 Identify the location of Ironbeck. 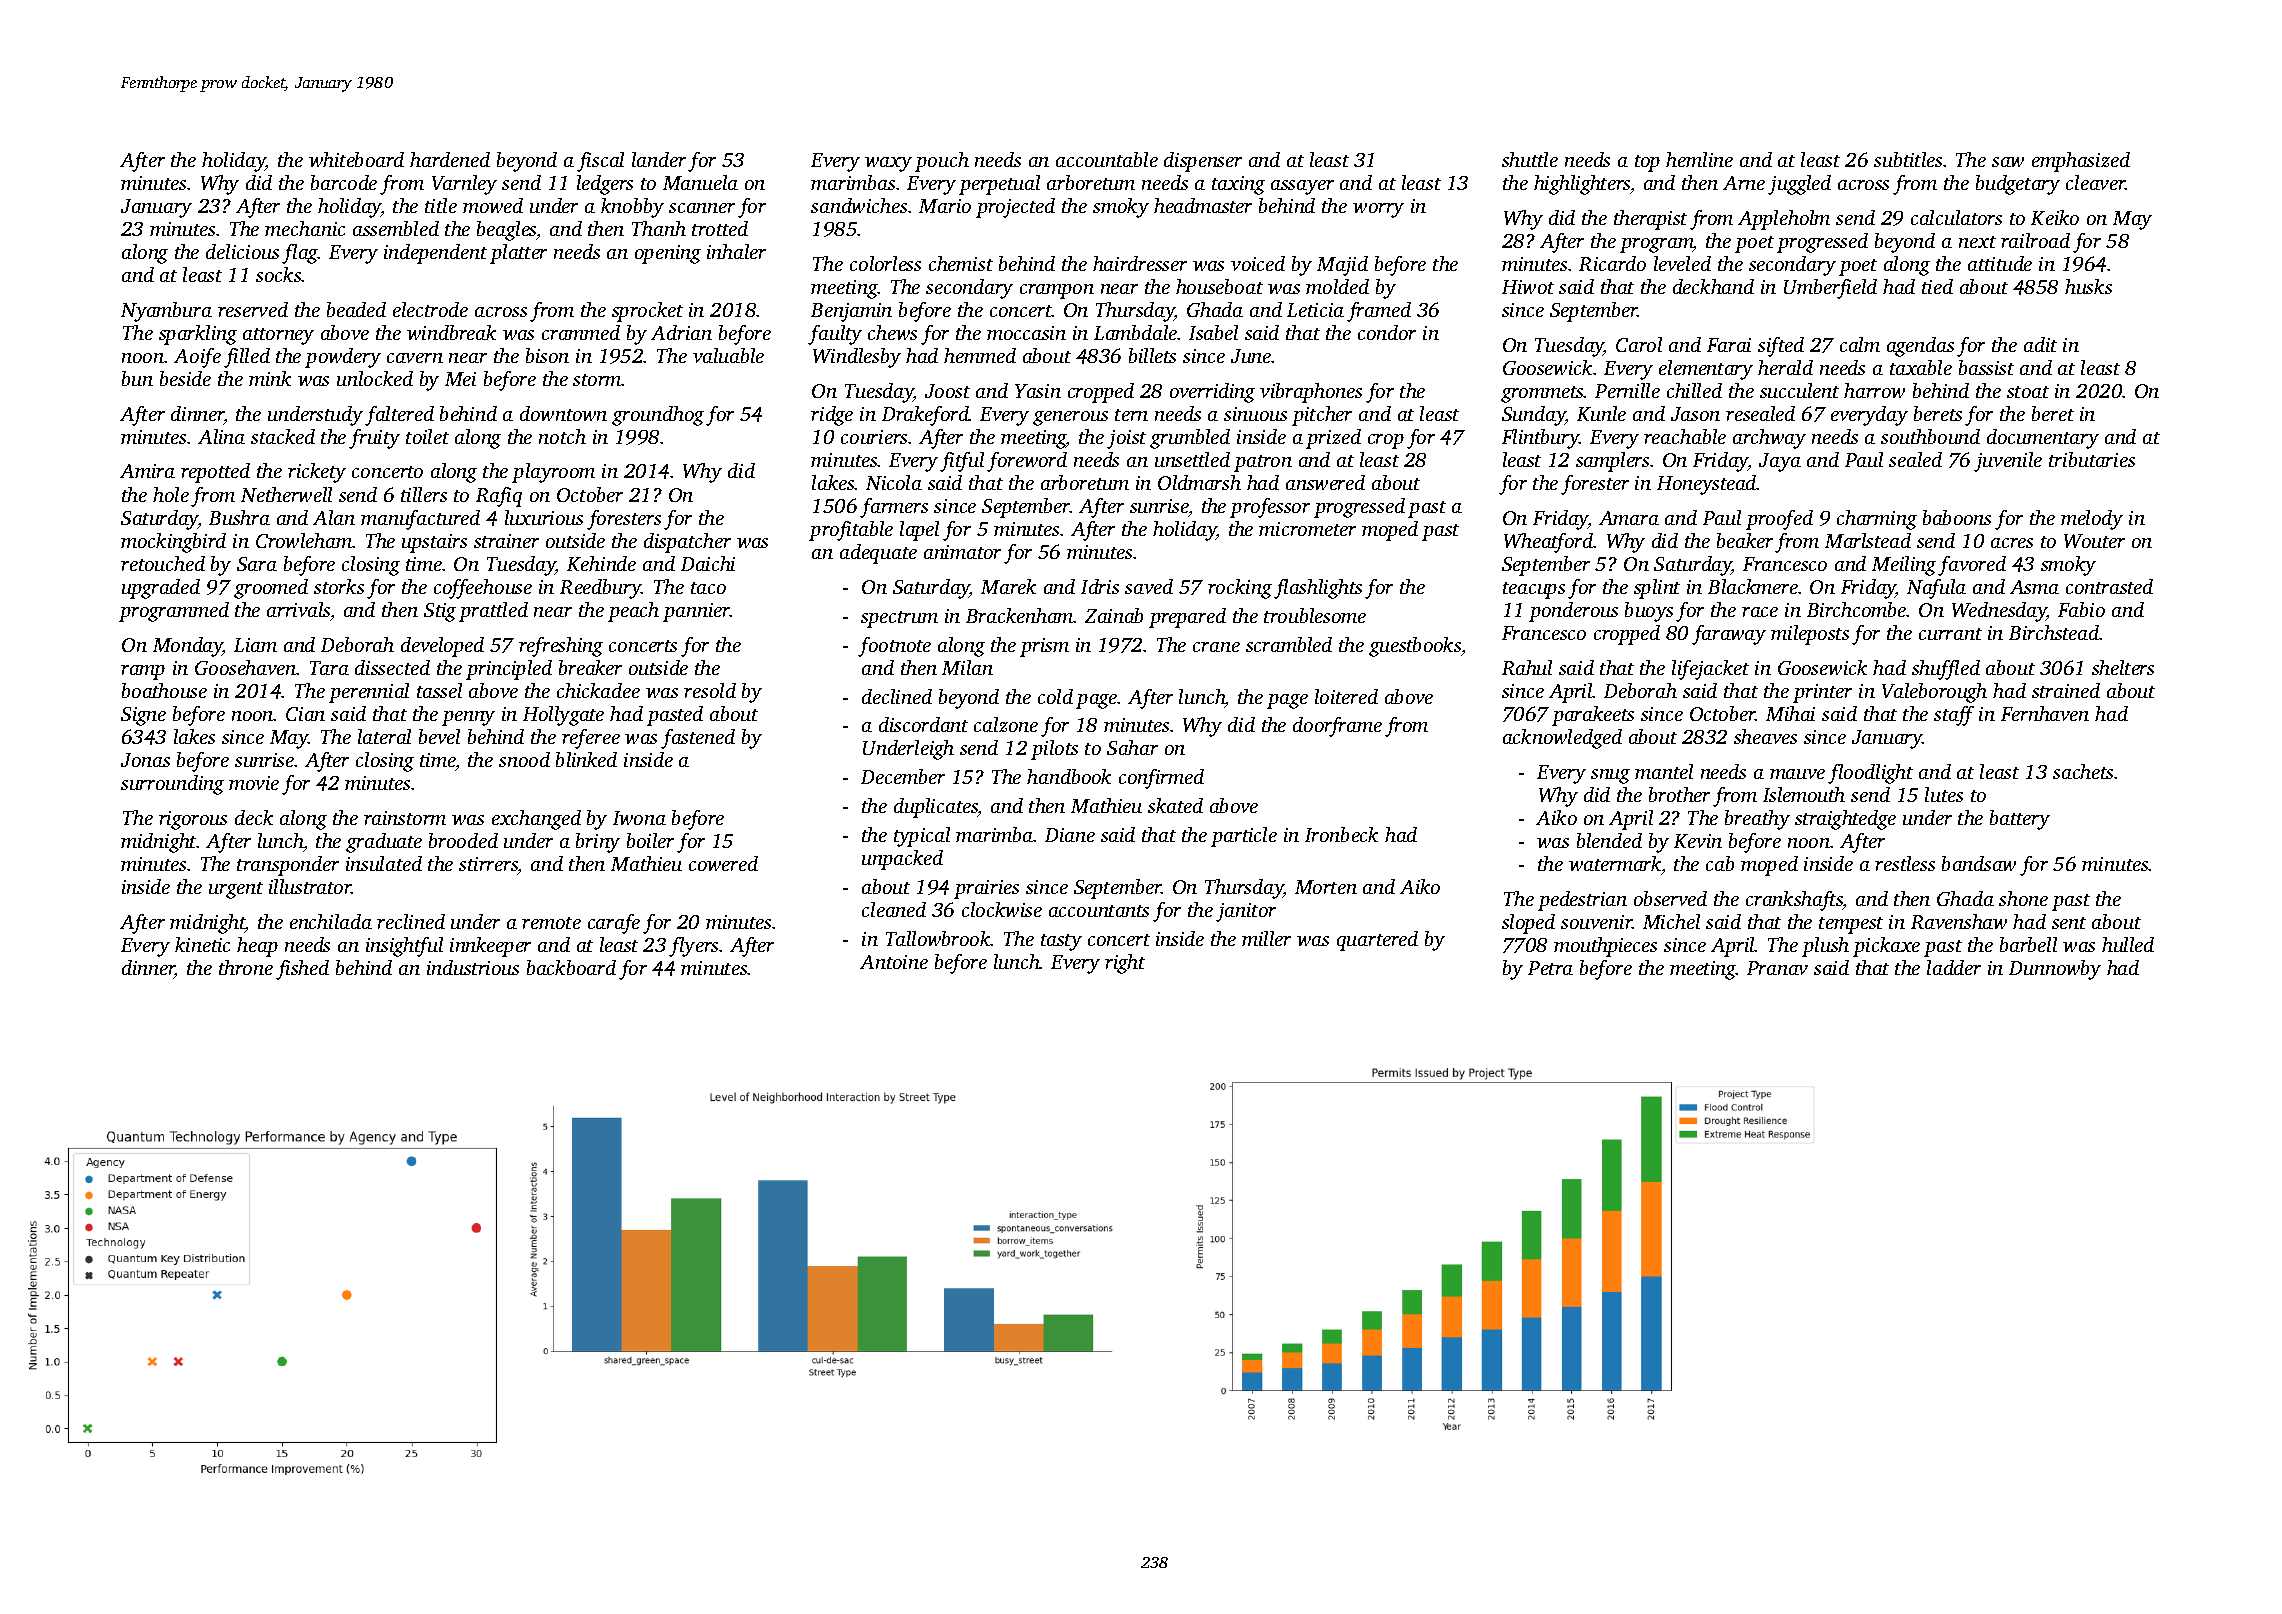
(1341, 834).
